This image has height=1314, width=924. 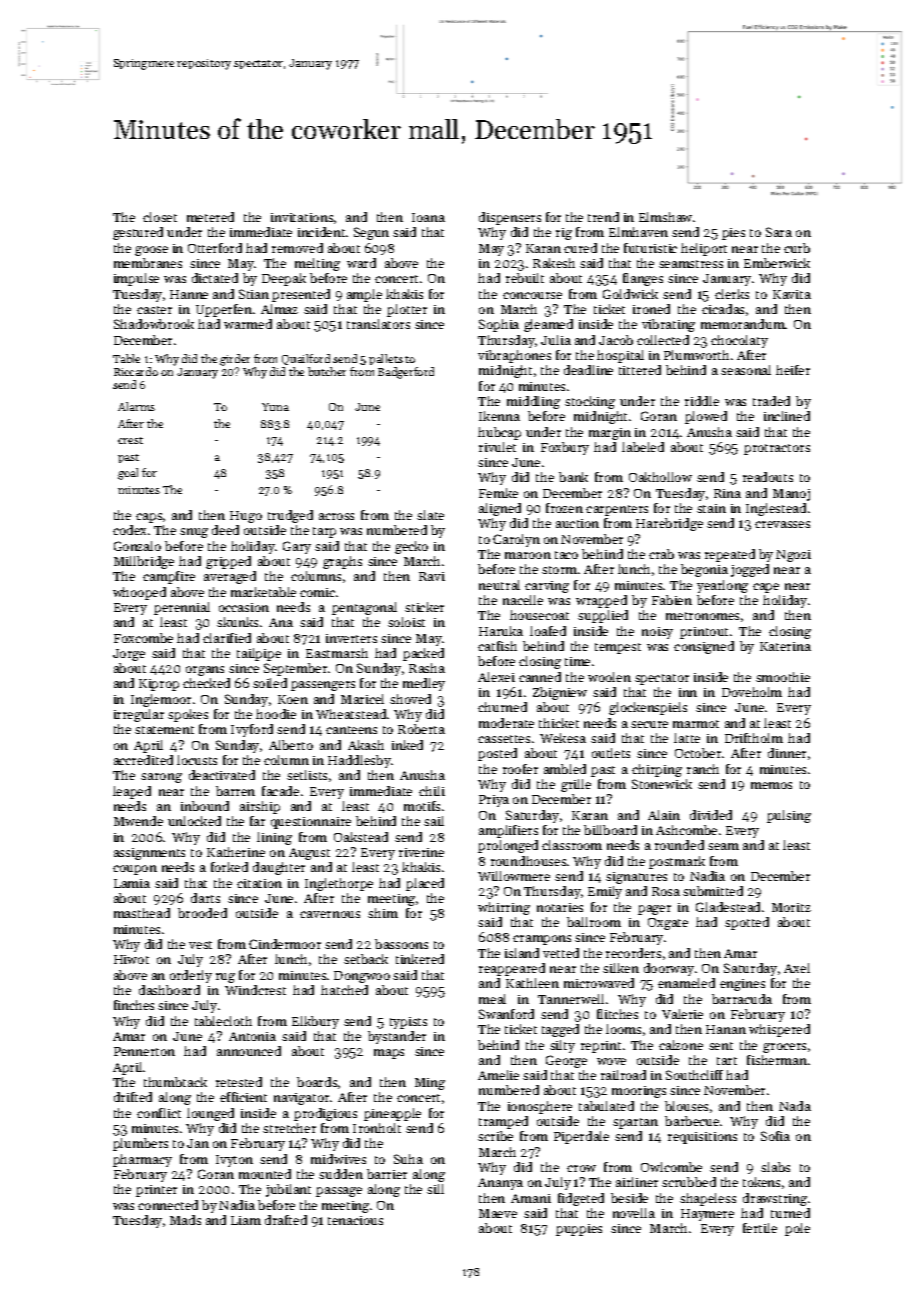 I want to click on soiled, so click(x=270, y=683).
